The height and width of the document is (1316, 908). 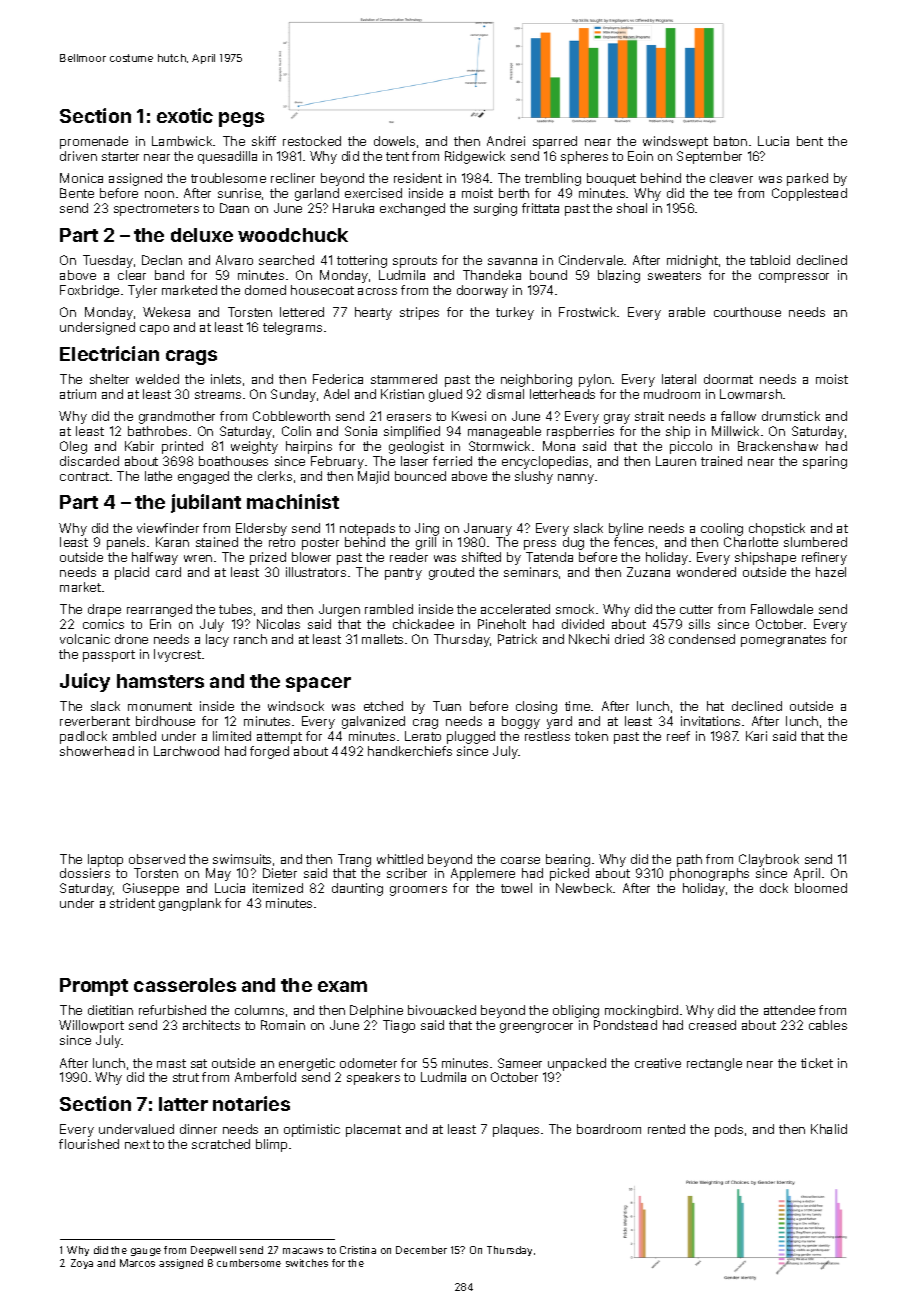 What do you see at coordinates (84, 476) in the document?
I see `contract` at bounding box center [84, 476].
